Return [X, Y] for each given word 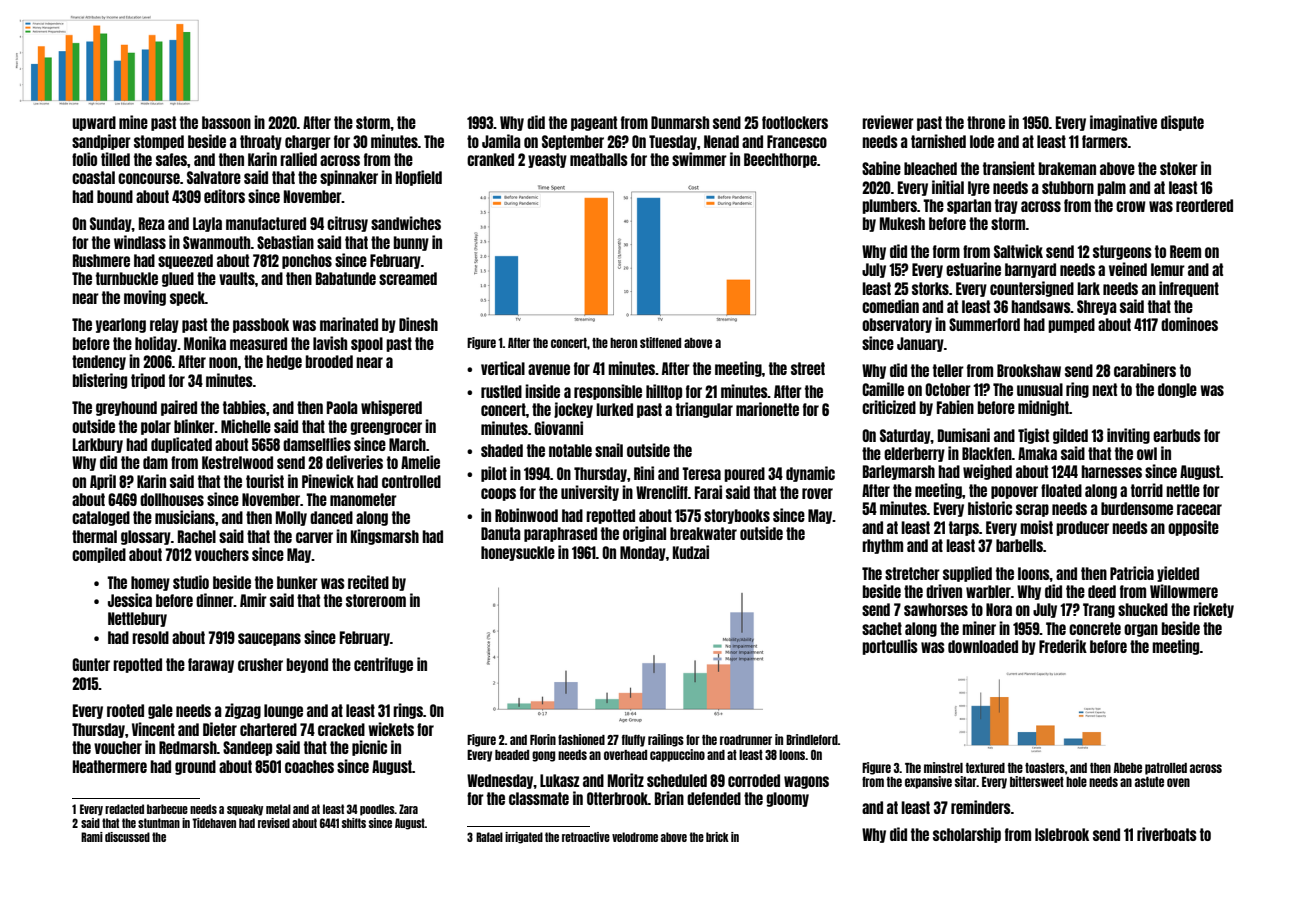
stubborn [1068, 187]
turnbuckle [127, 278]
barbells [1019, 545]
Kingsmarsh [385, 537]
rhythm [882, 546]
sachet [882, 628]
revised [274, 823]
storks [930, 288]
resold [150, 637]
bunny [411, 243]
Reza [152, 223]
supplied [967, 574]
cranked [490, 159]
